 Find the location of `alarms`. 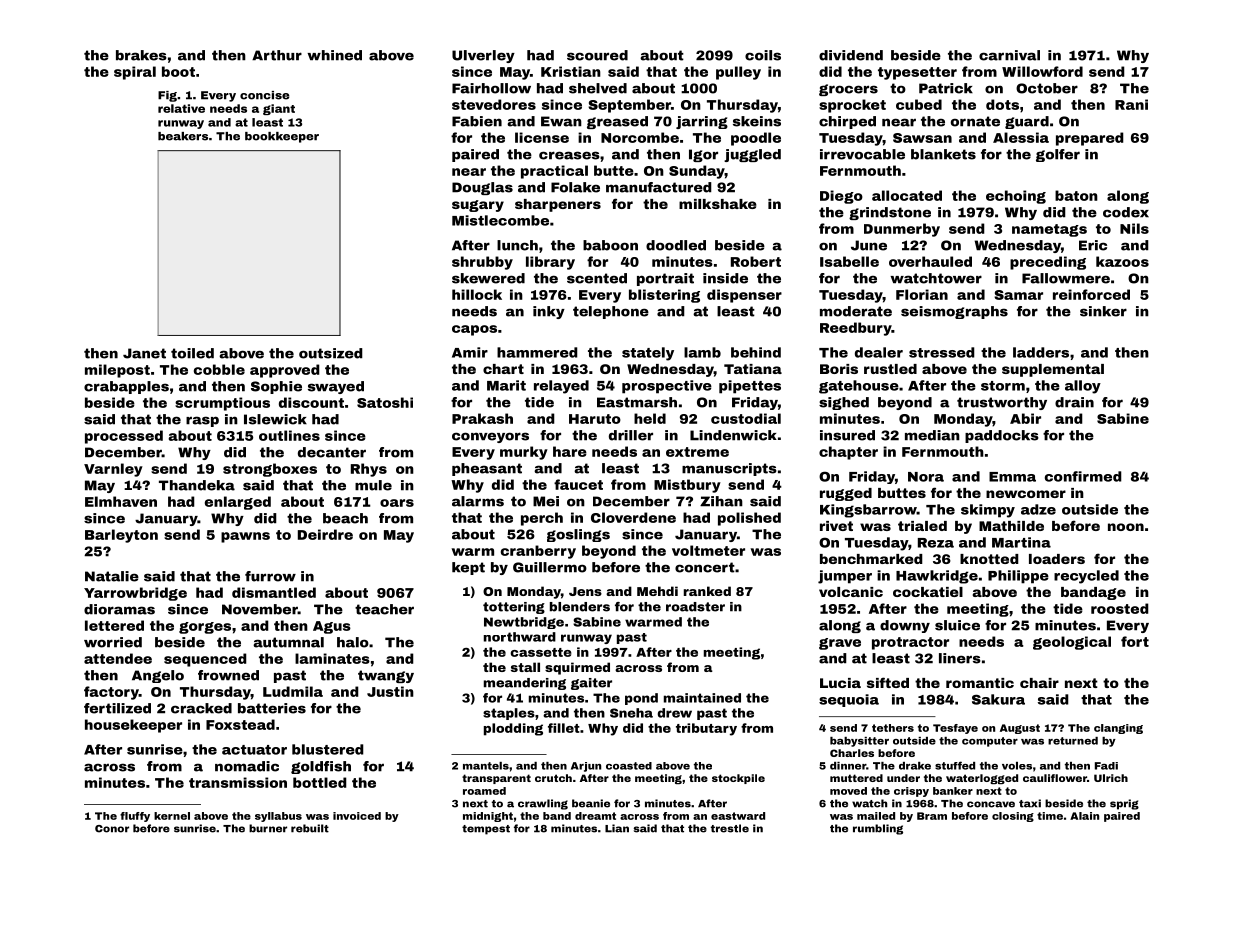

alarms is located at coordinates (478, 501).
